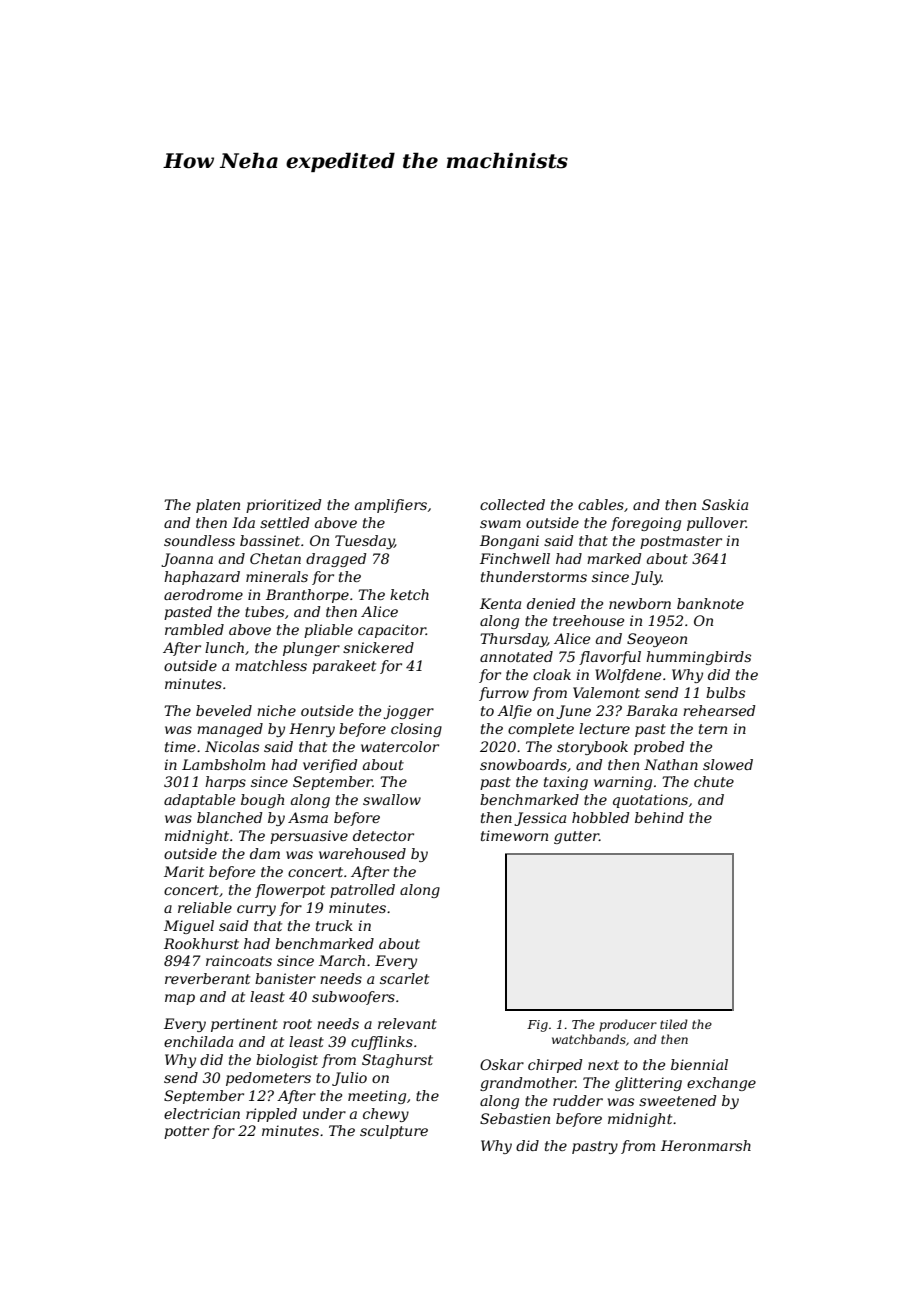  What do you see at coordinates (512, 504) in the document?
I see `collected` at bounding box center [512, 504].
